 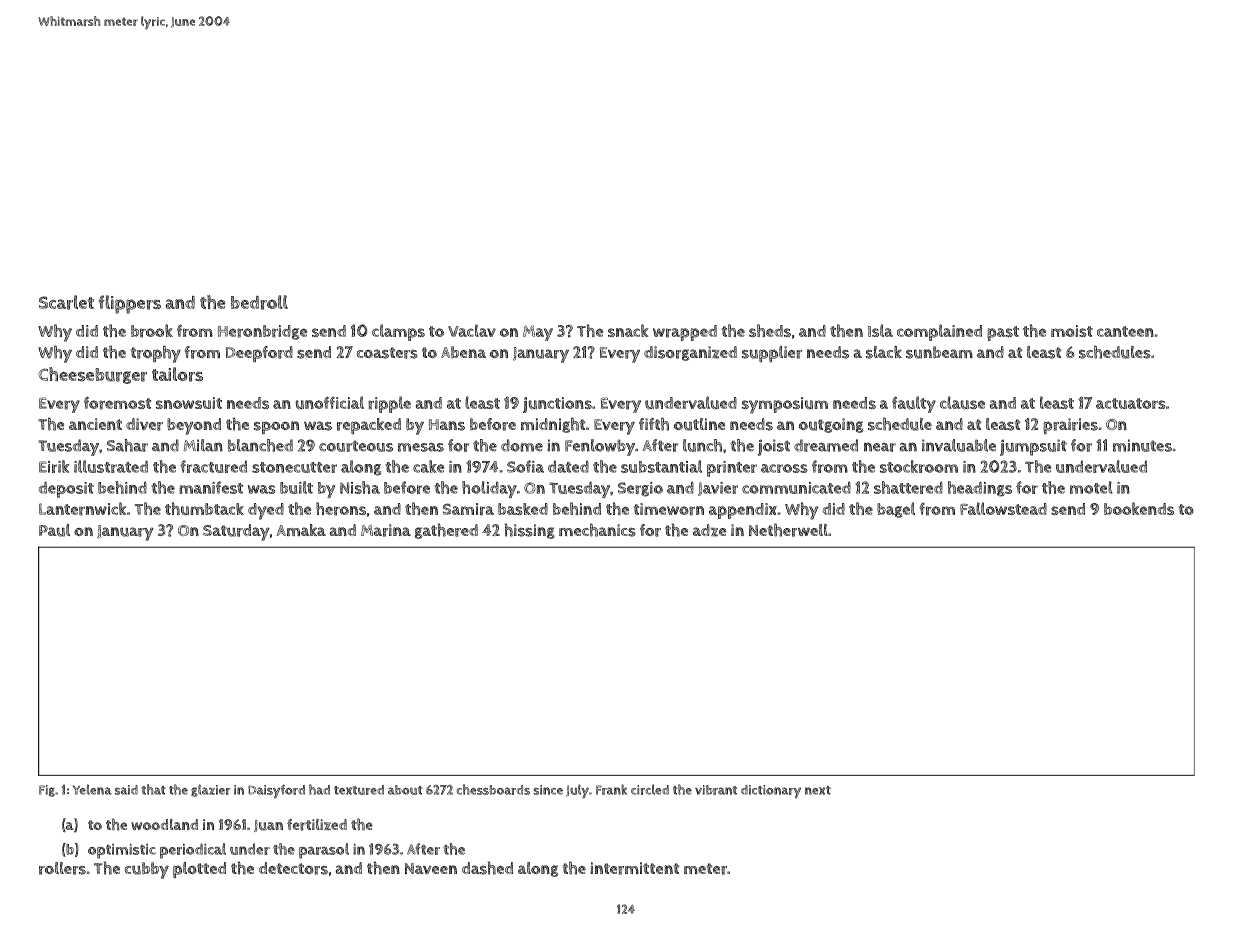 What do you see at coordinates (939, 352) in the image?
I see `sunbeam` at bounding box center [939, 352].
